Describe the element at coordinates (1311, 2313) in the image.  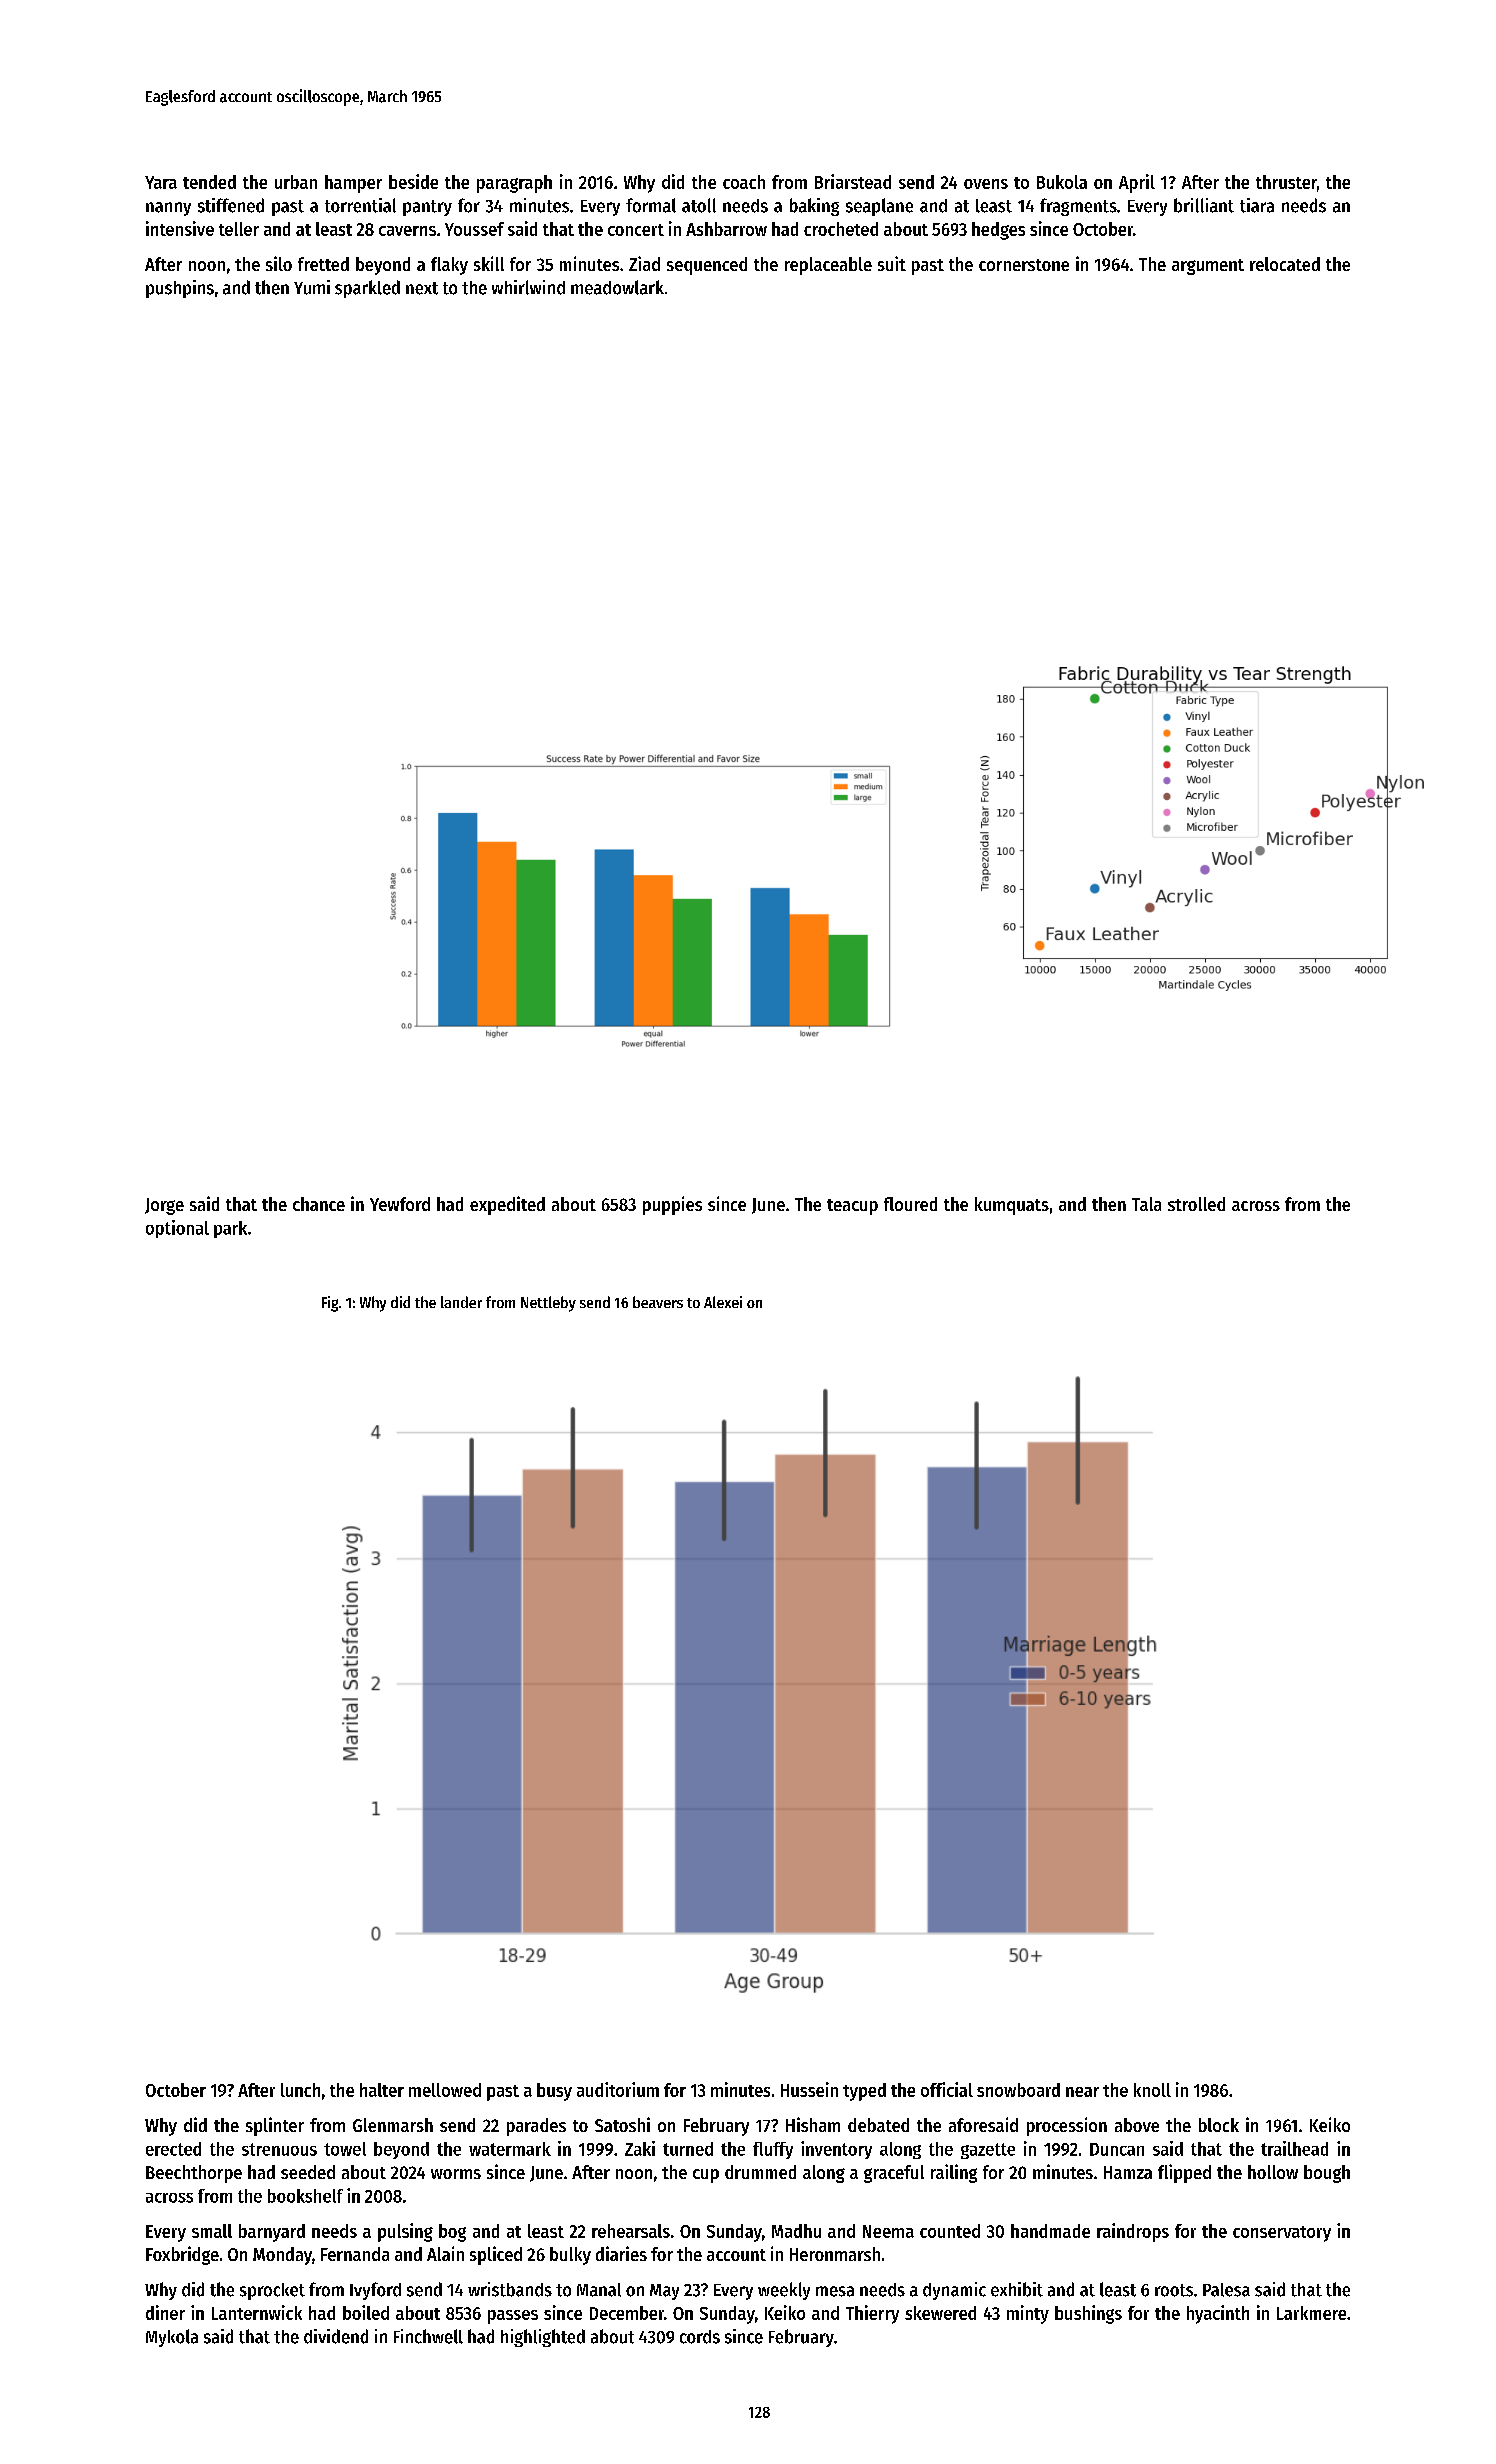
I see `Larkmere` at that location.
